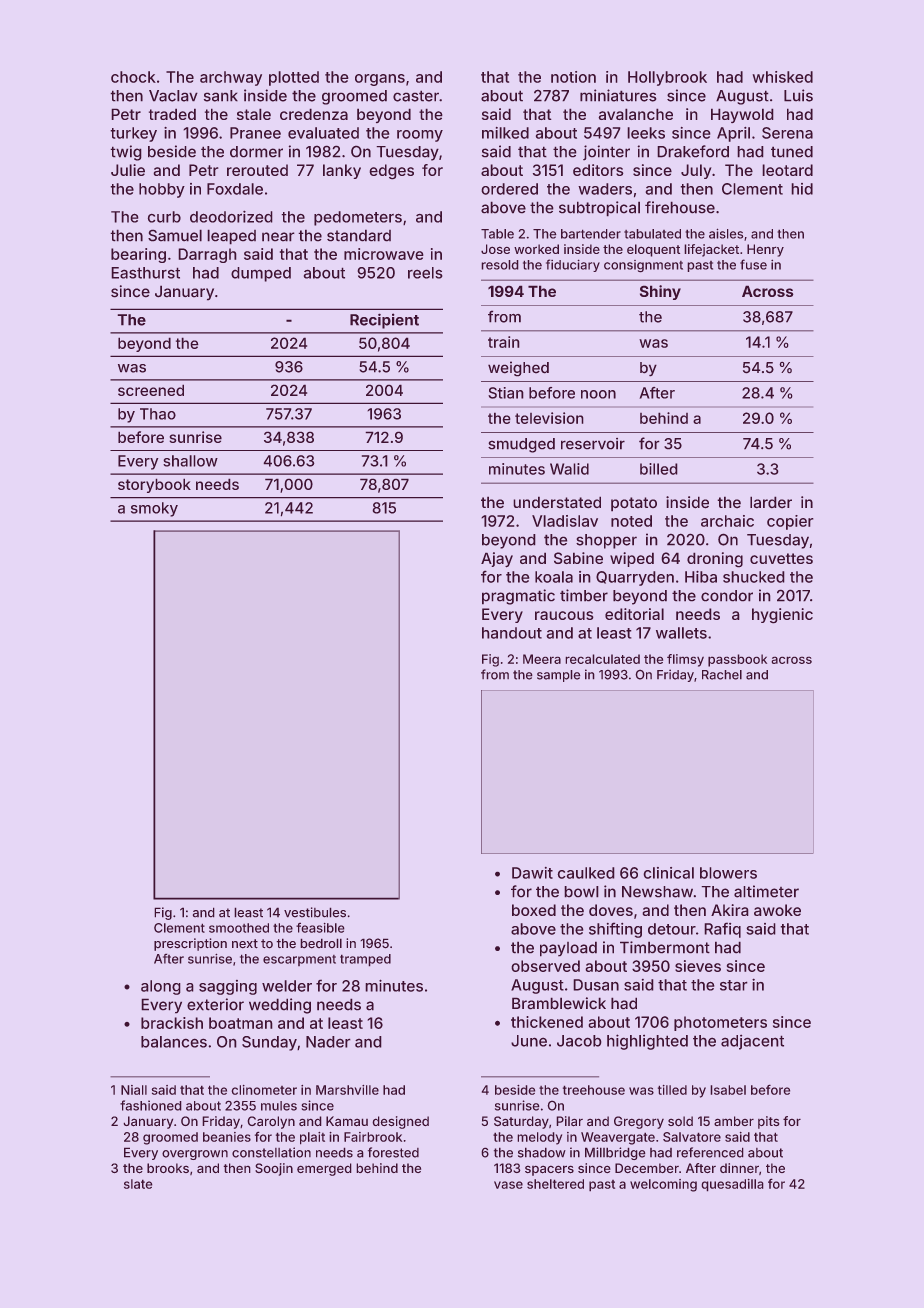 Image resolution: width=924 pixels, height=1308 pixels. I want to click on milked, so click(505, 133).
